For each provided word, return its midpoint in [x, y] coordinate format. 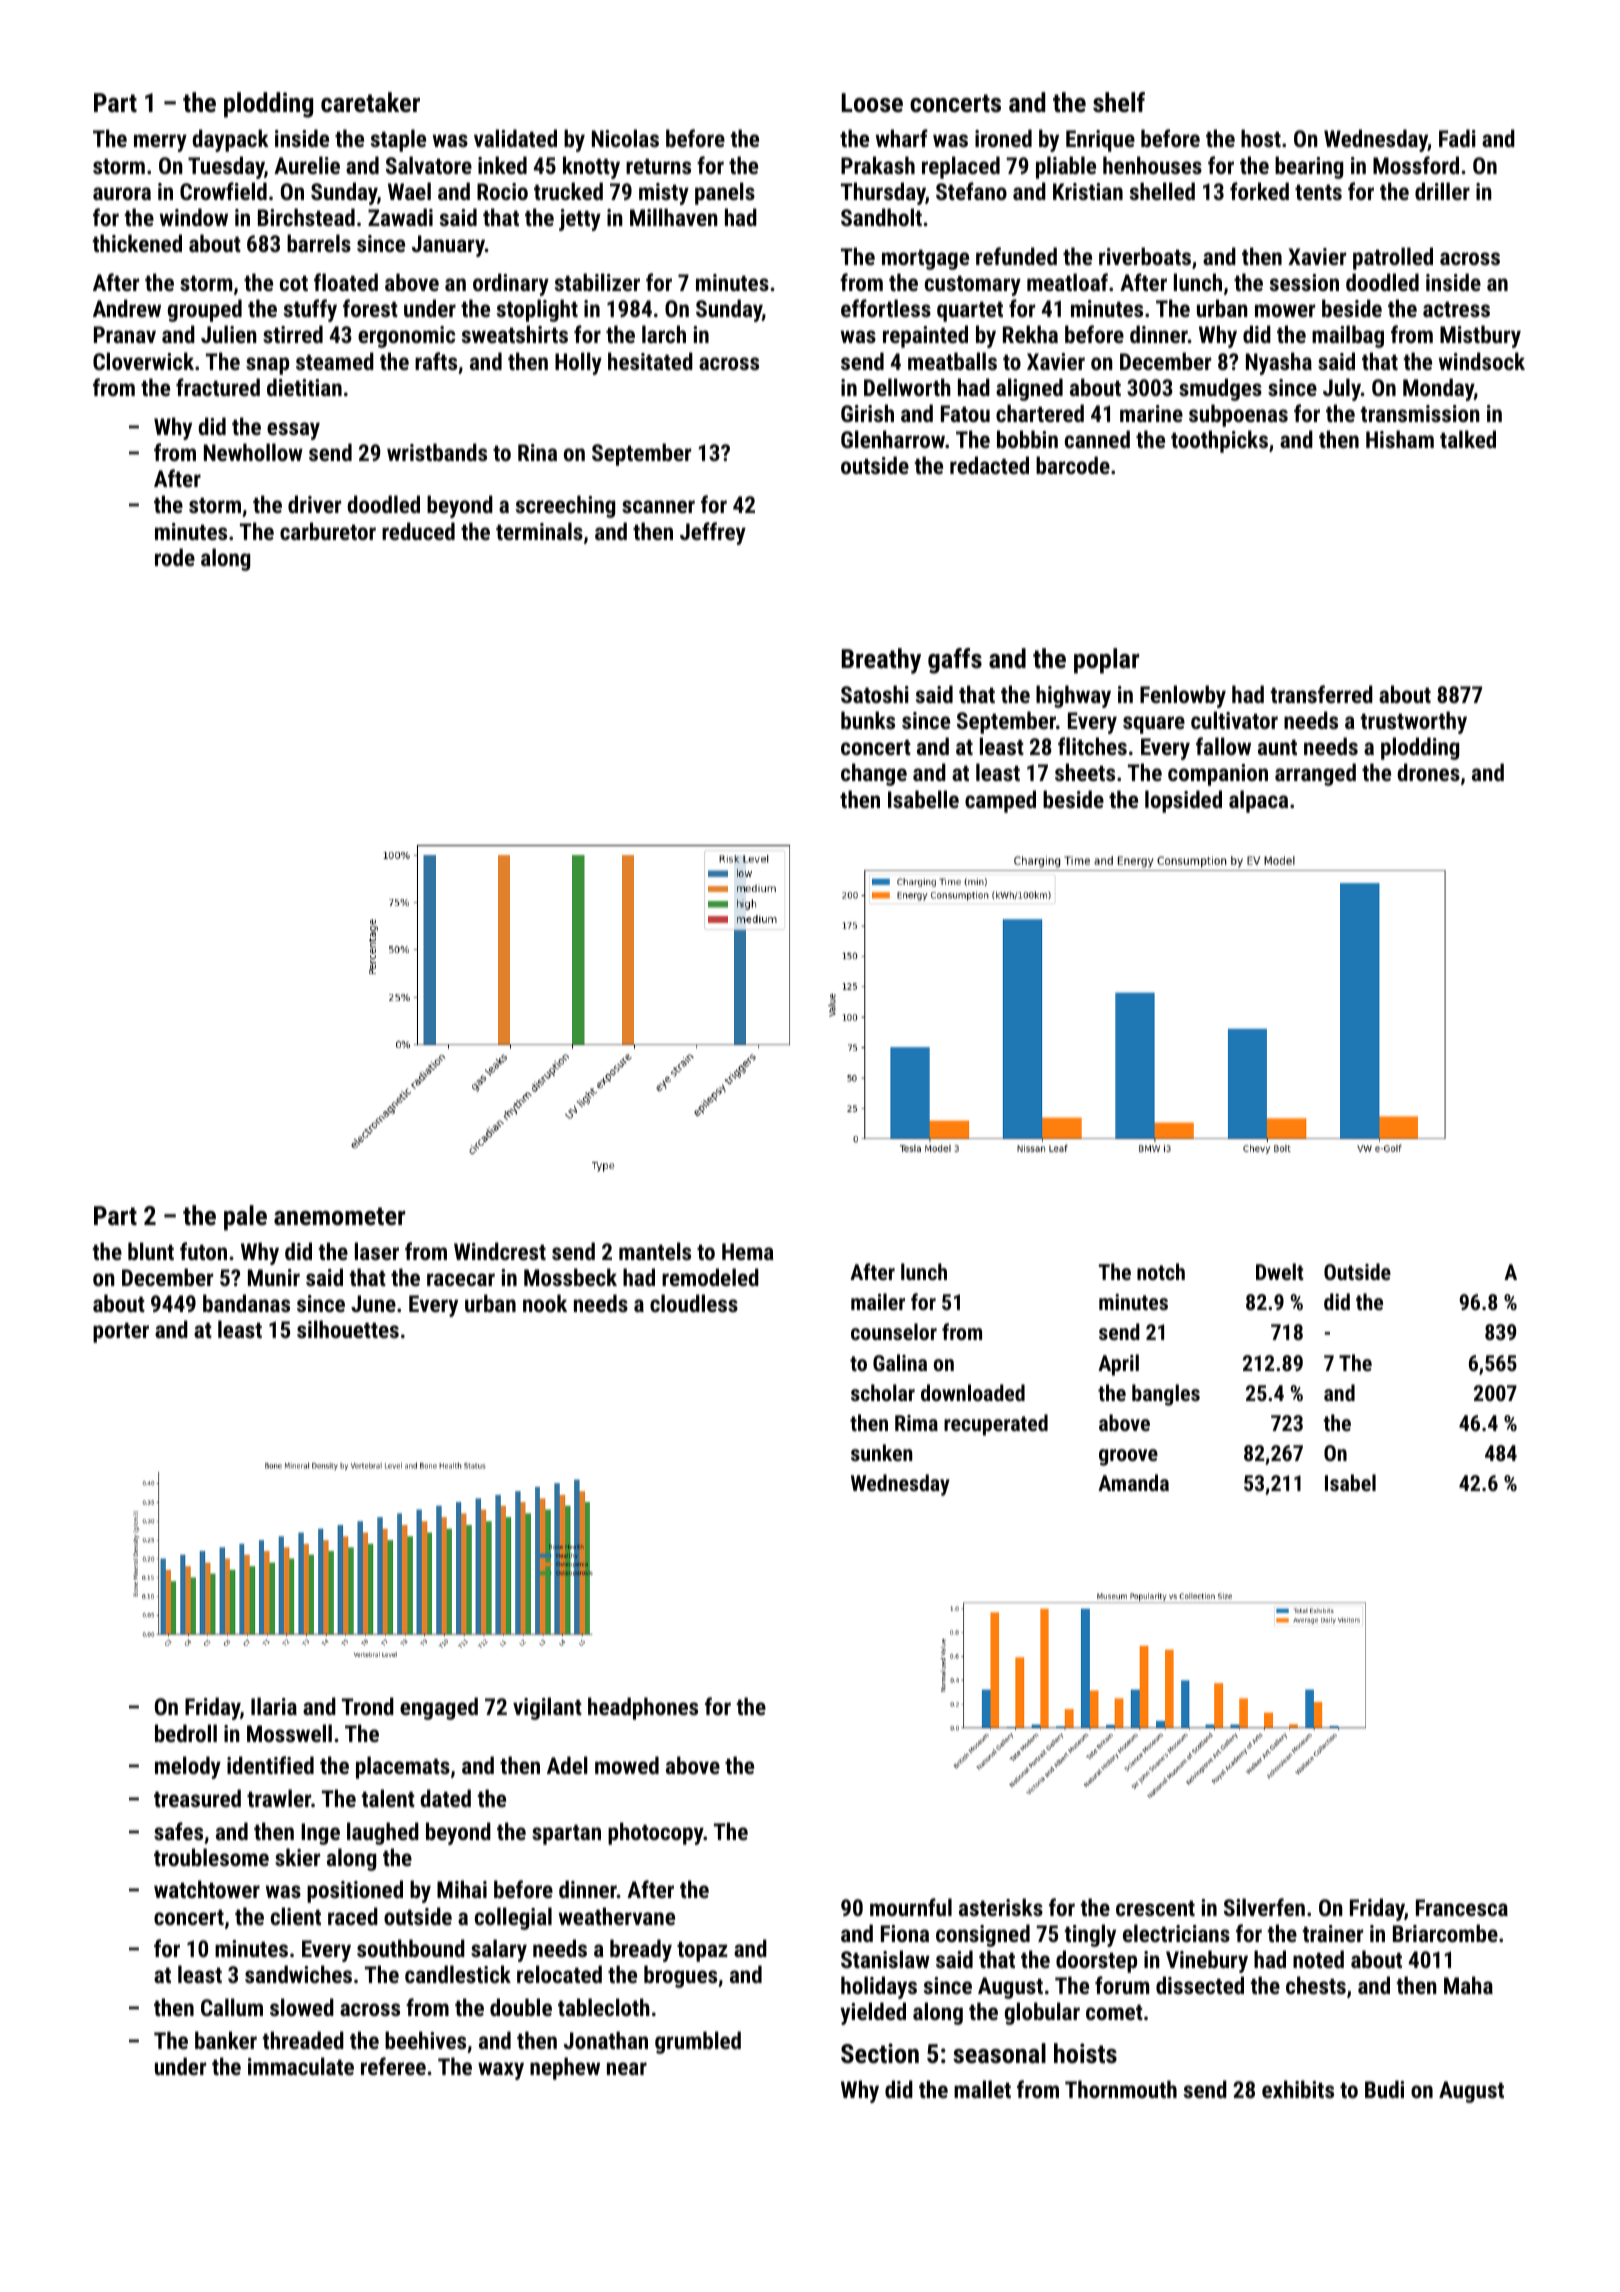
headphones [643, 1708]
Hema [748, 1251]
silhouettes [348, 1329]
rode [175, 557]
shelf [1119, 102]
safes [178, 1831]
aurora [122, 193]
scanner [658, 506]
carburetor [328, 531]
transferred [1322, 694]
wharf [902, 138]
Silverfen [1264, 1907]
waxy [501, 2071]
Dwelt [1279, 1271]
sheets [1085, 772]
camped [1000, 801]
